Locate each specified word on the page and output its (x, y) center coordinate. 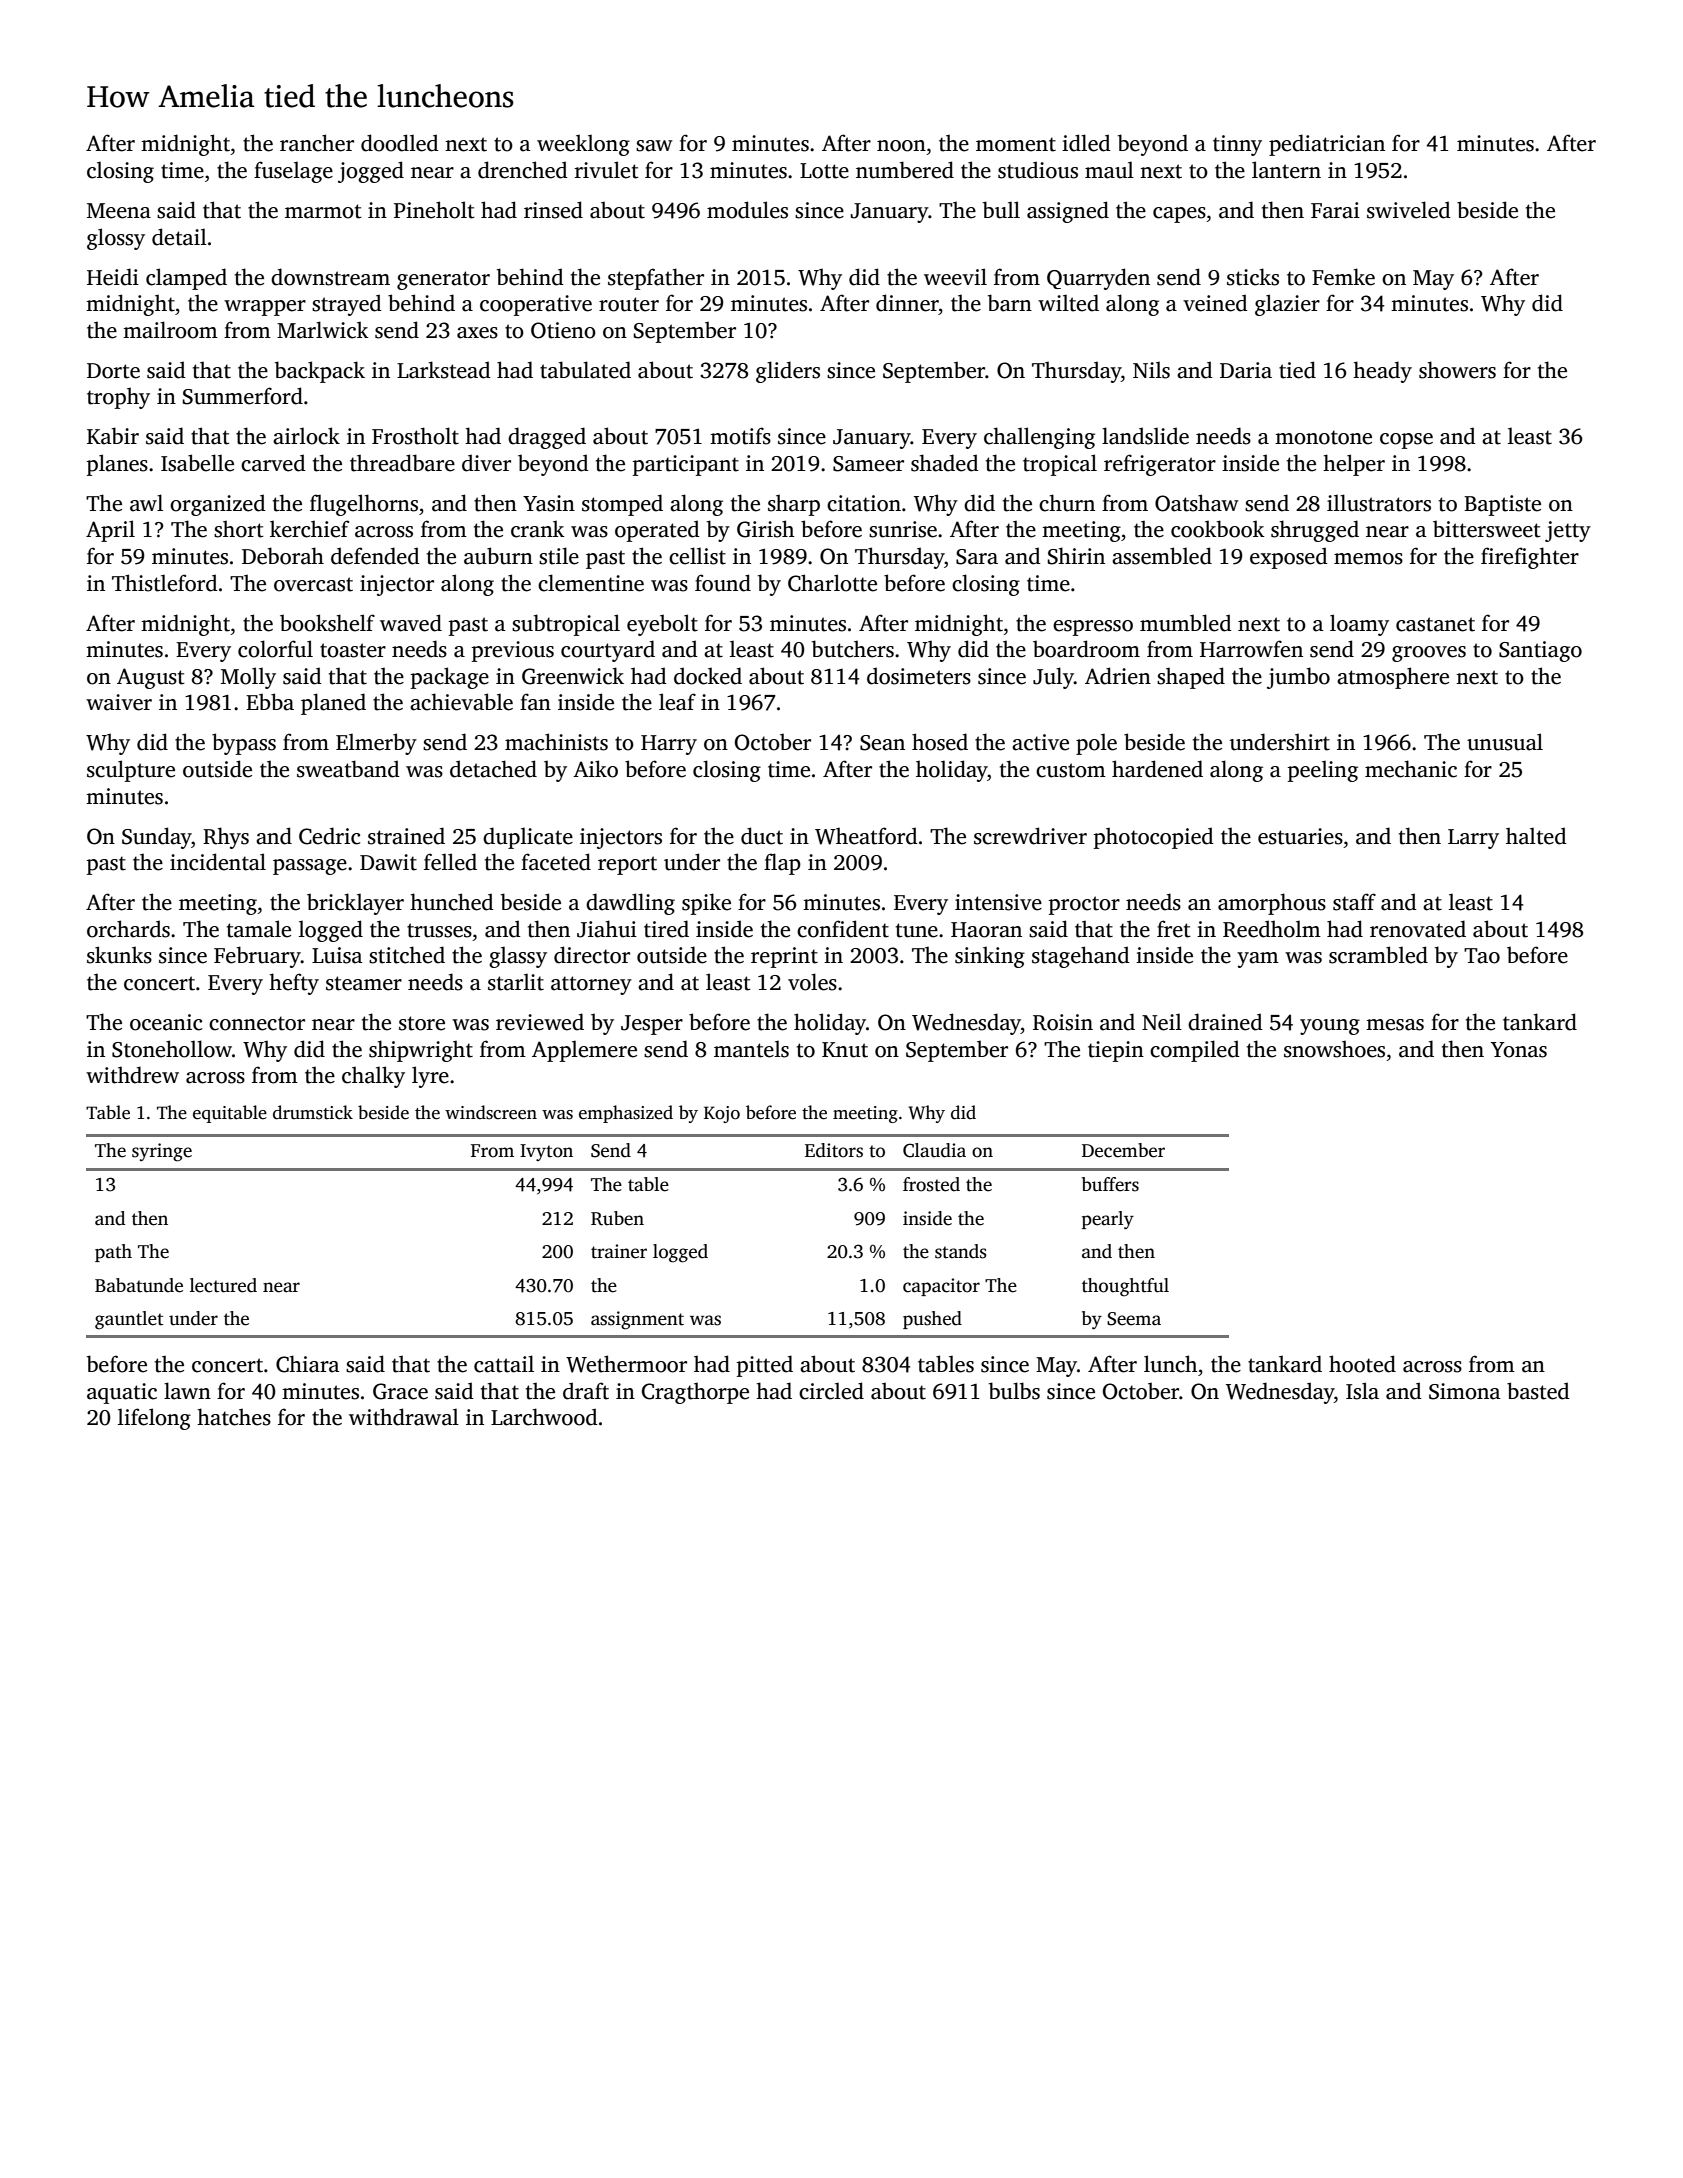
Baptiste (1502, 505)
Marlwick (323, 330)
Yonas (1519, 1050)
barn (1010, 303)
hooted (1362, 1364)
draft (586, 1391)
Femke (1343, 277)
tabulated (585, 370)
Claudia (934, 1150)
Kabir (113, 436)
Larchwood (544, 1417)
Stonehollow (172, 1049)
